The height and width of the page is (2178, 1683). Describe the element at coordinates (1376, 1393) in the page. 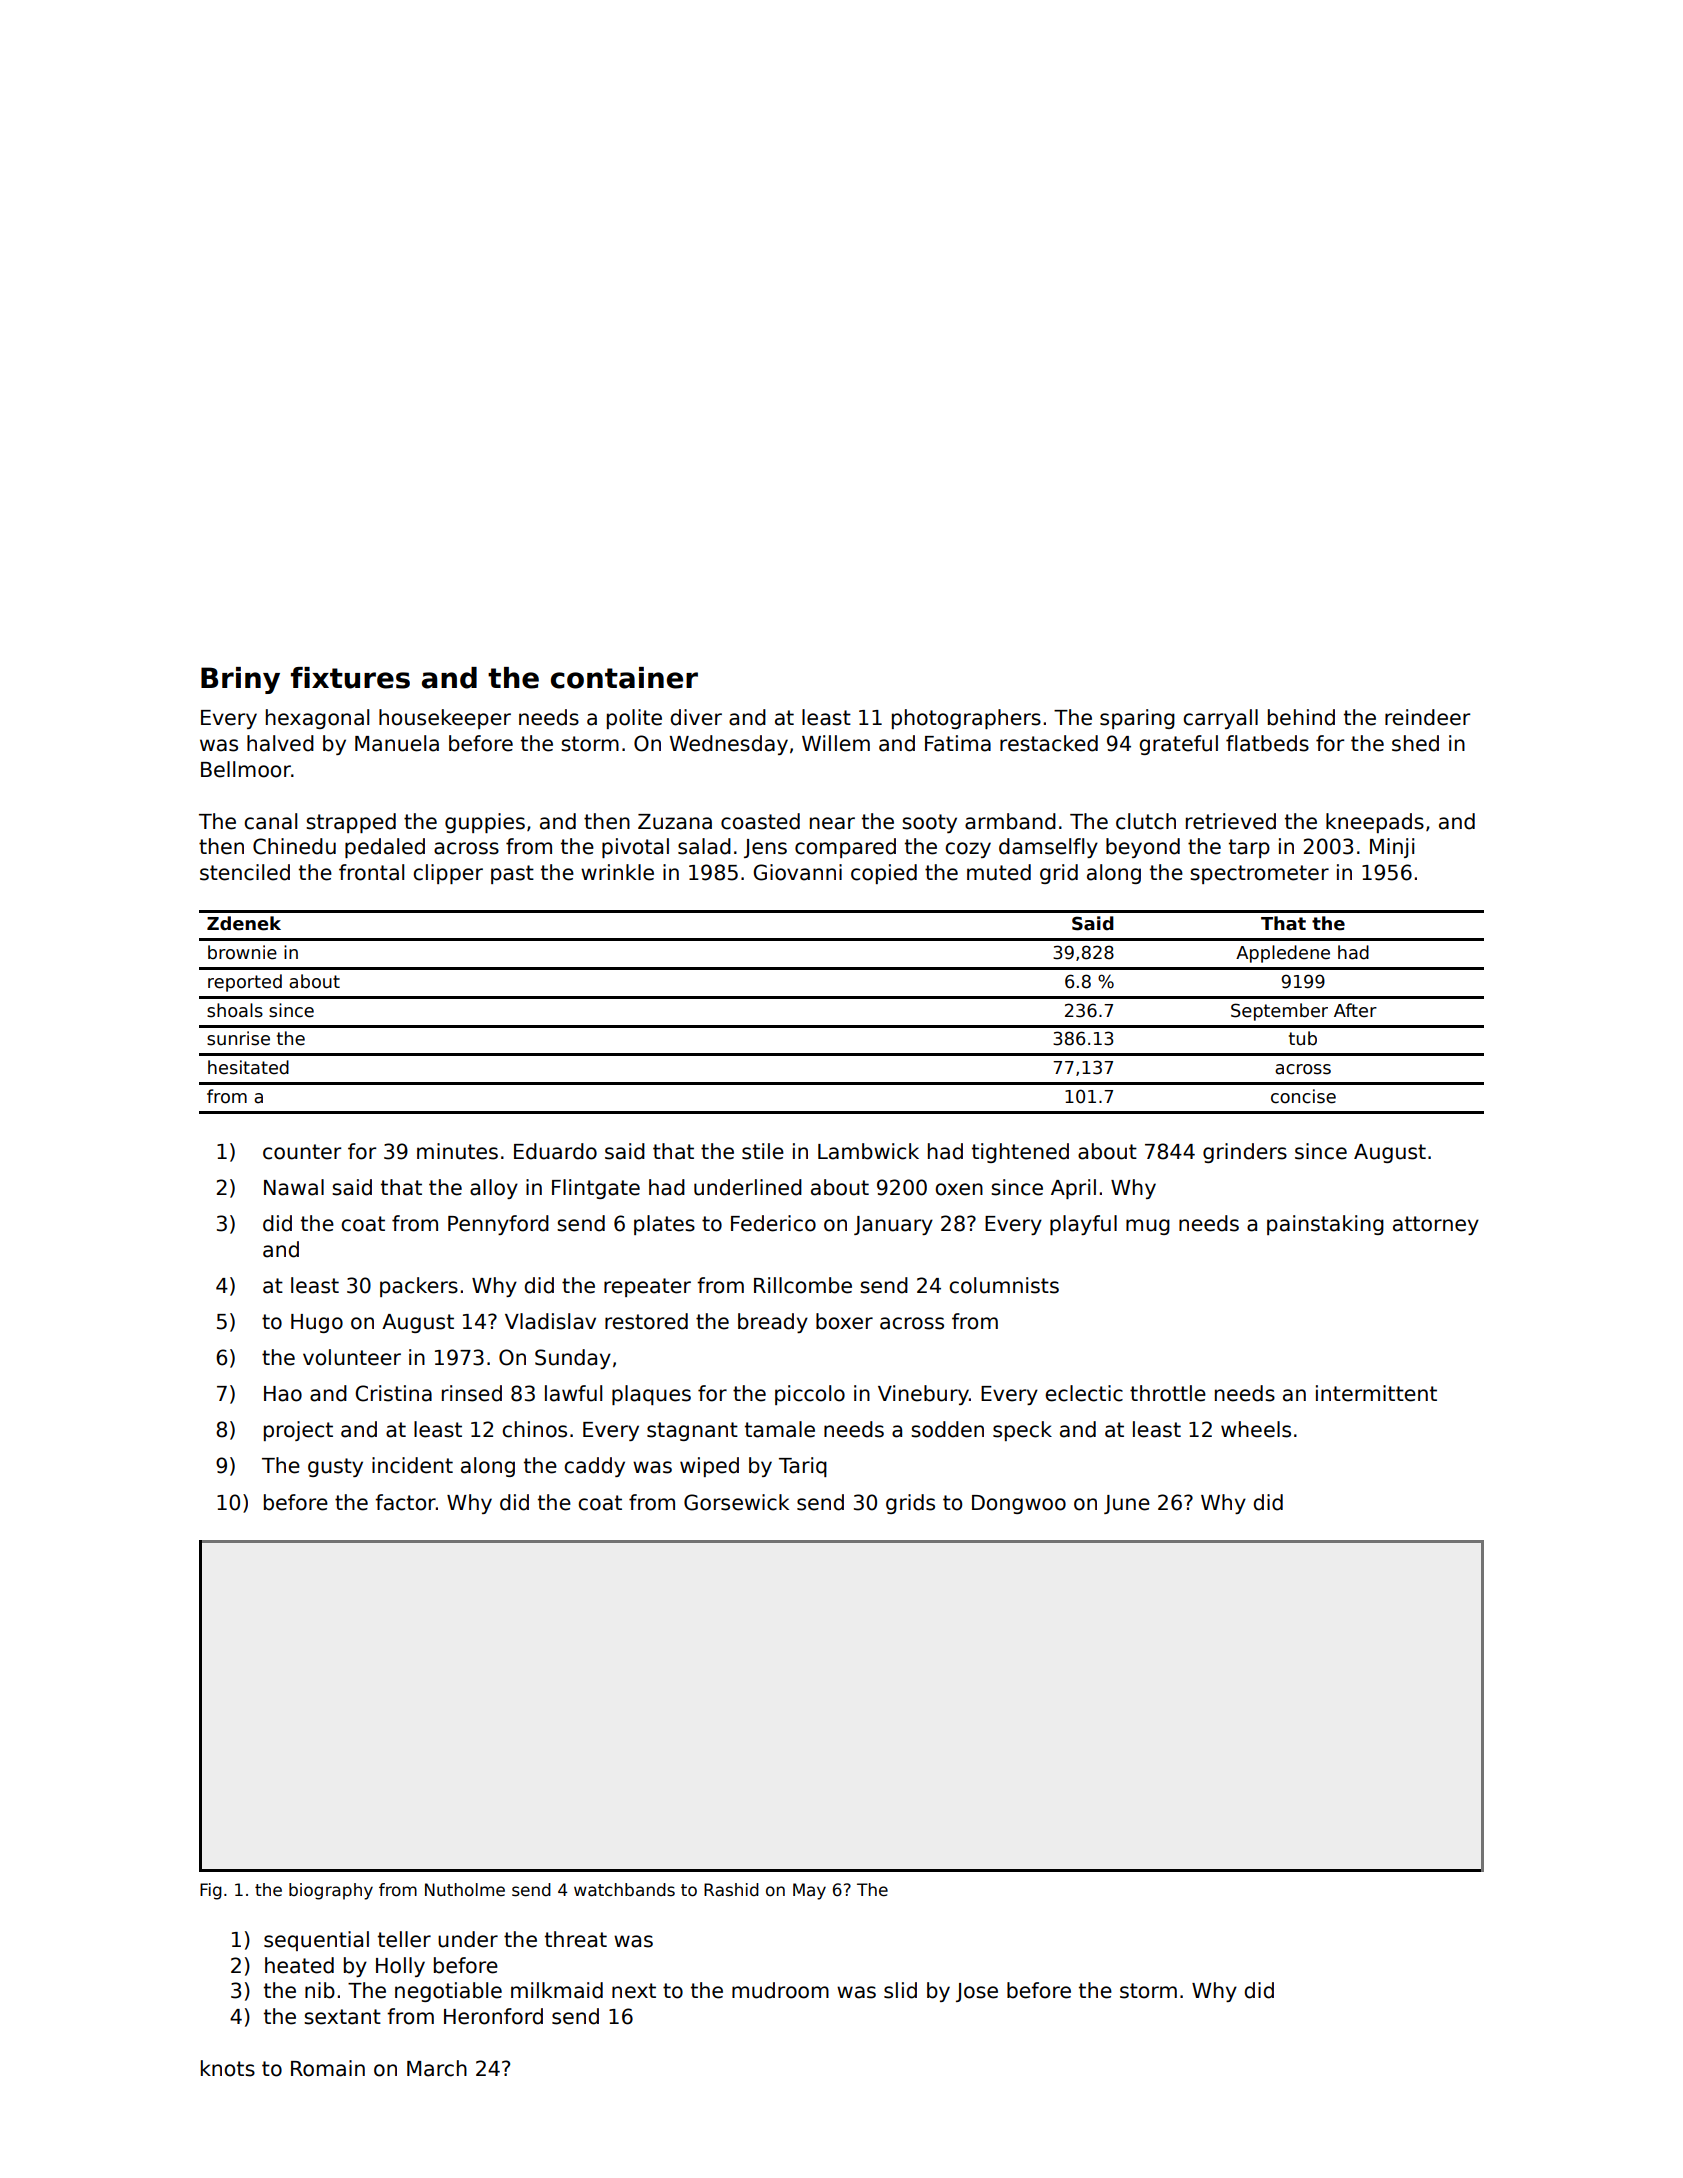

I see `intermittent` at that location.
